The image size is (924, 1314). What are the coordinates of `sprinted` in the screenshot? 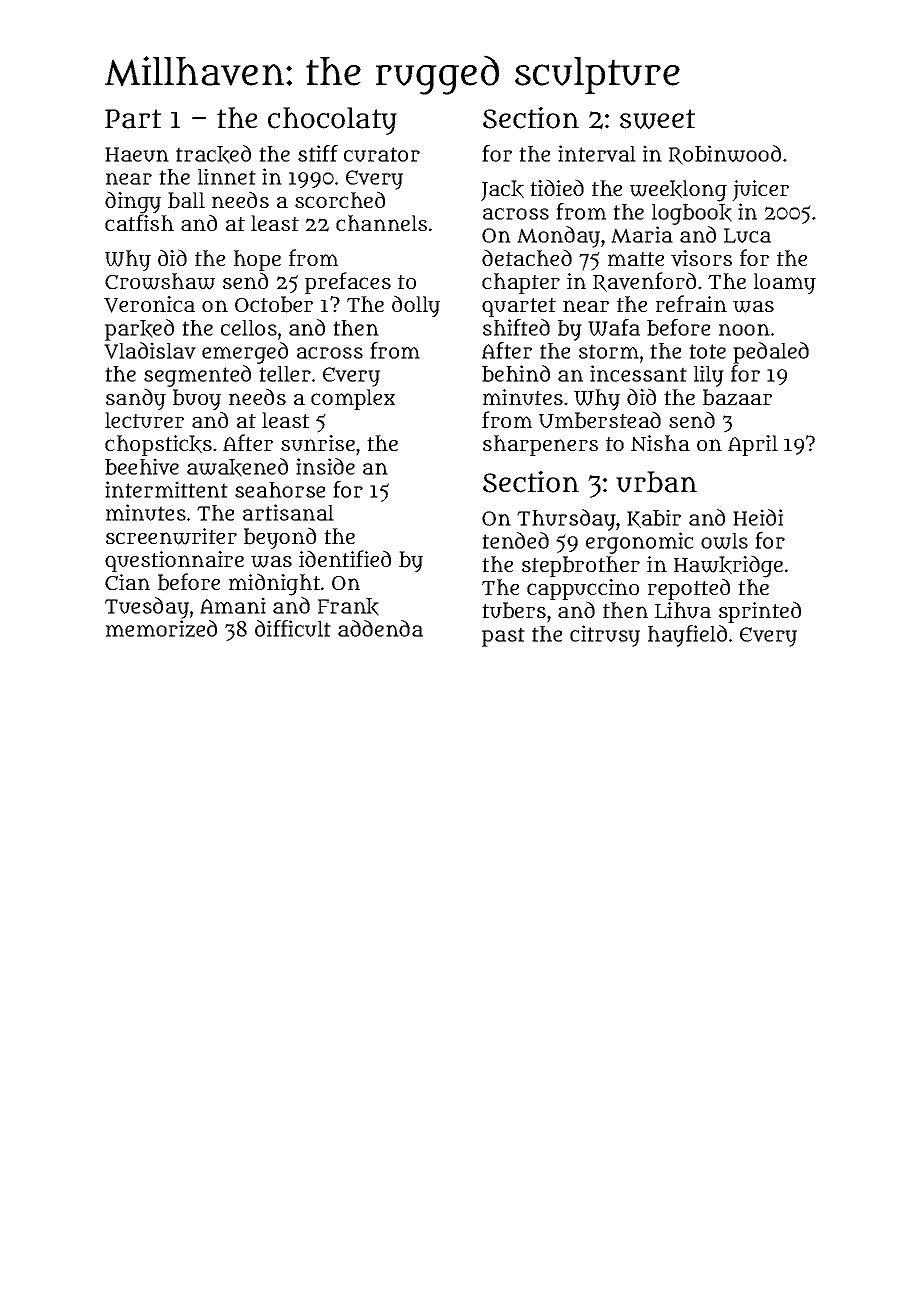 It's located at (760, 612).
